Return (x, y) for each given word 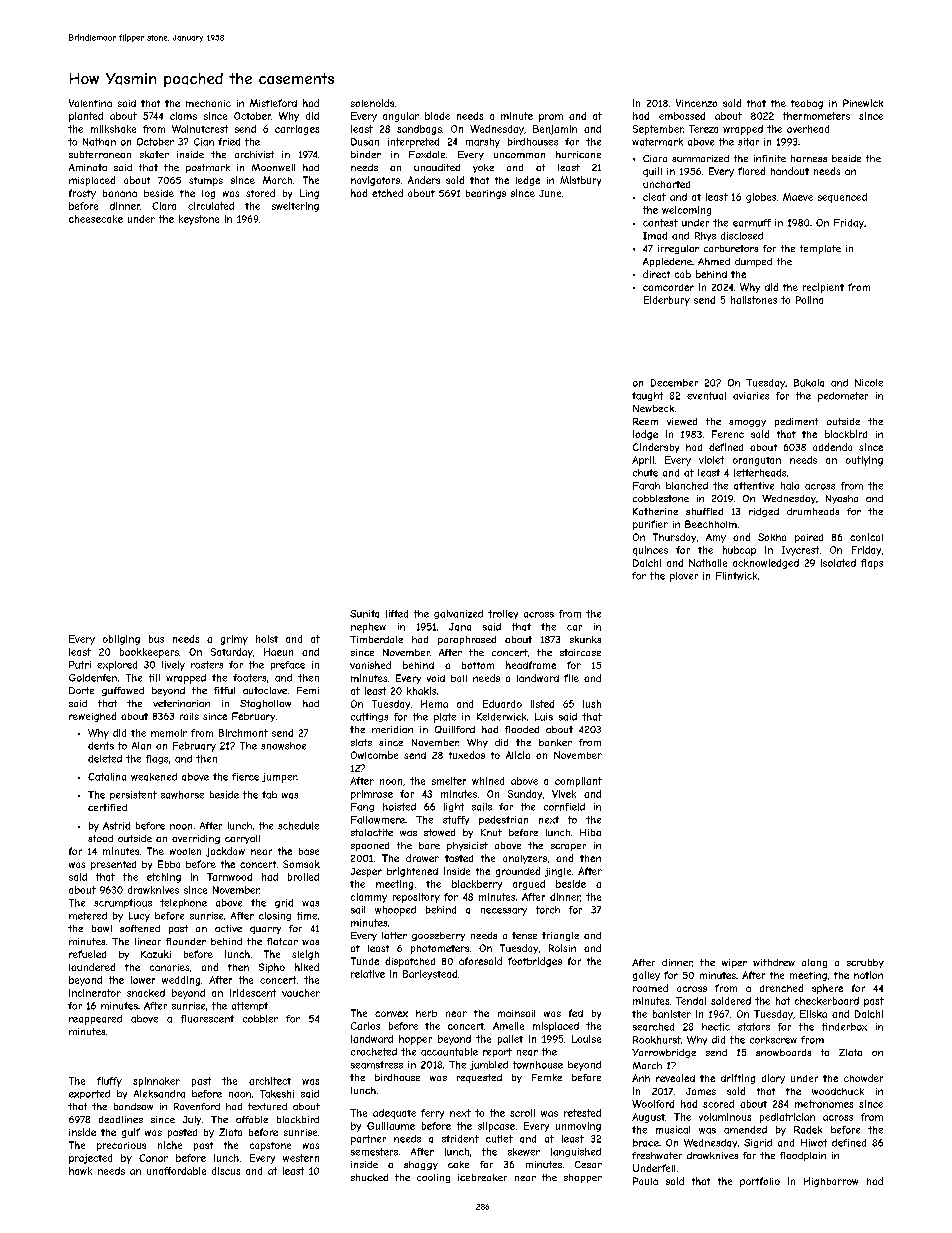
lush (592, 704)
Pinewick (863, 103)
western (301, 1158)
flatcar (282, 941)
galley (646, 976)
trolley (503, 614)
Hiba (590, 832)
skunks (585, 639)
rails (189, 716)
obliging (121, 640)
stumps (206, 181)
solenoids (372, 103)
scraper (568, 847)
